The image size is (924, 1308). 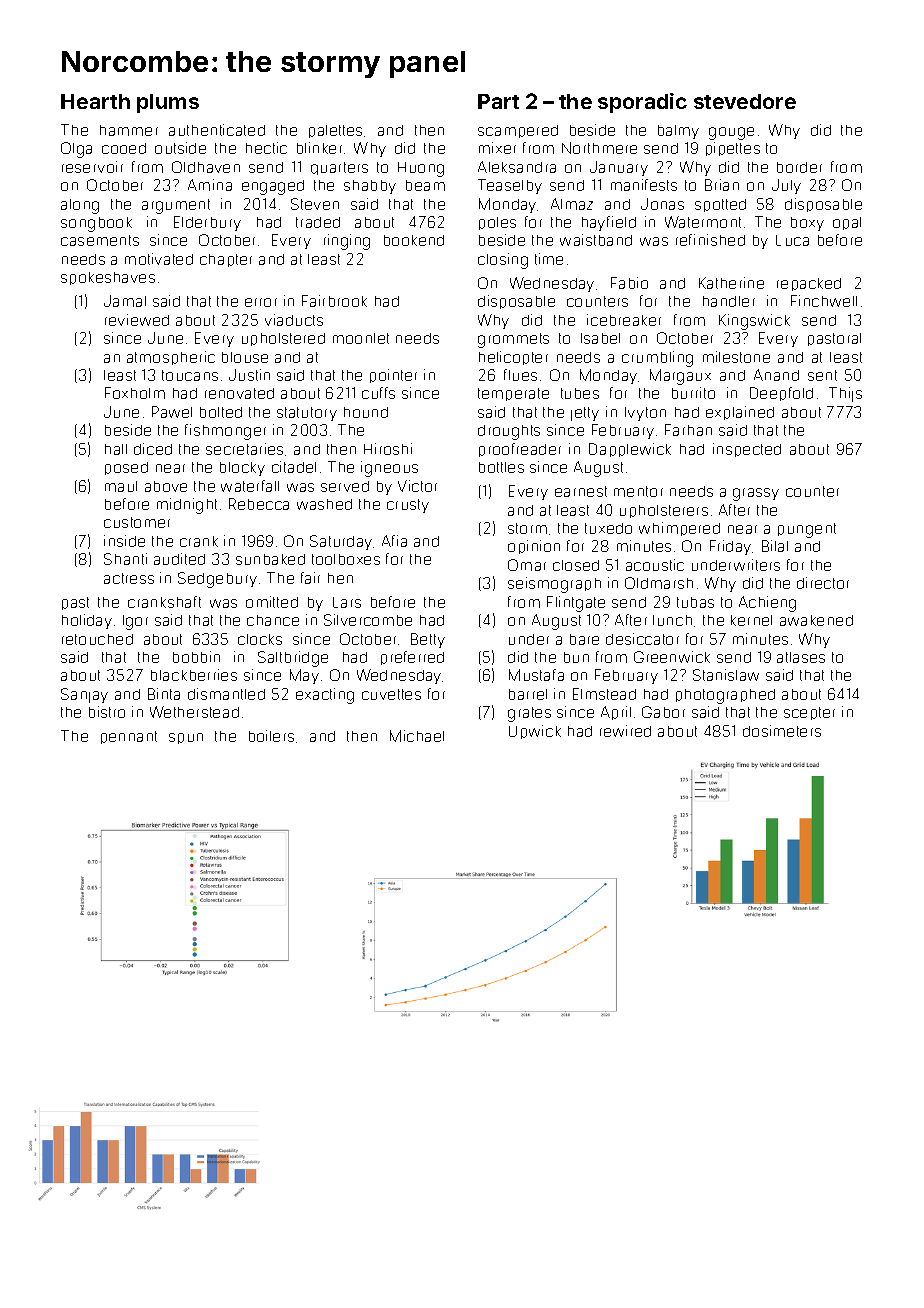 I want to click on retouched, so click(x=97, y=639).
